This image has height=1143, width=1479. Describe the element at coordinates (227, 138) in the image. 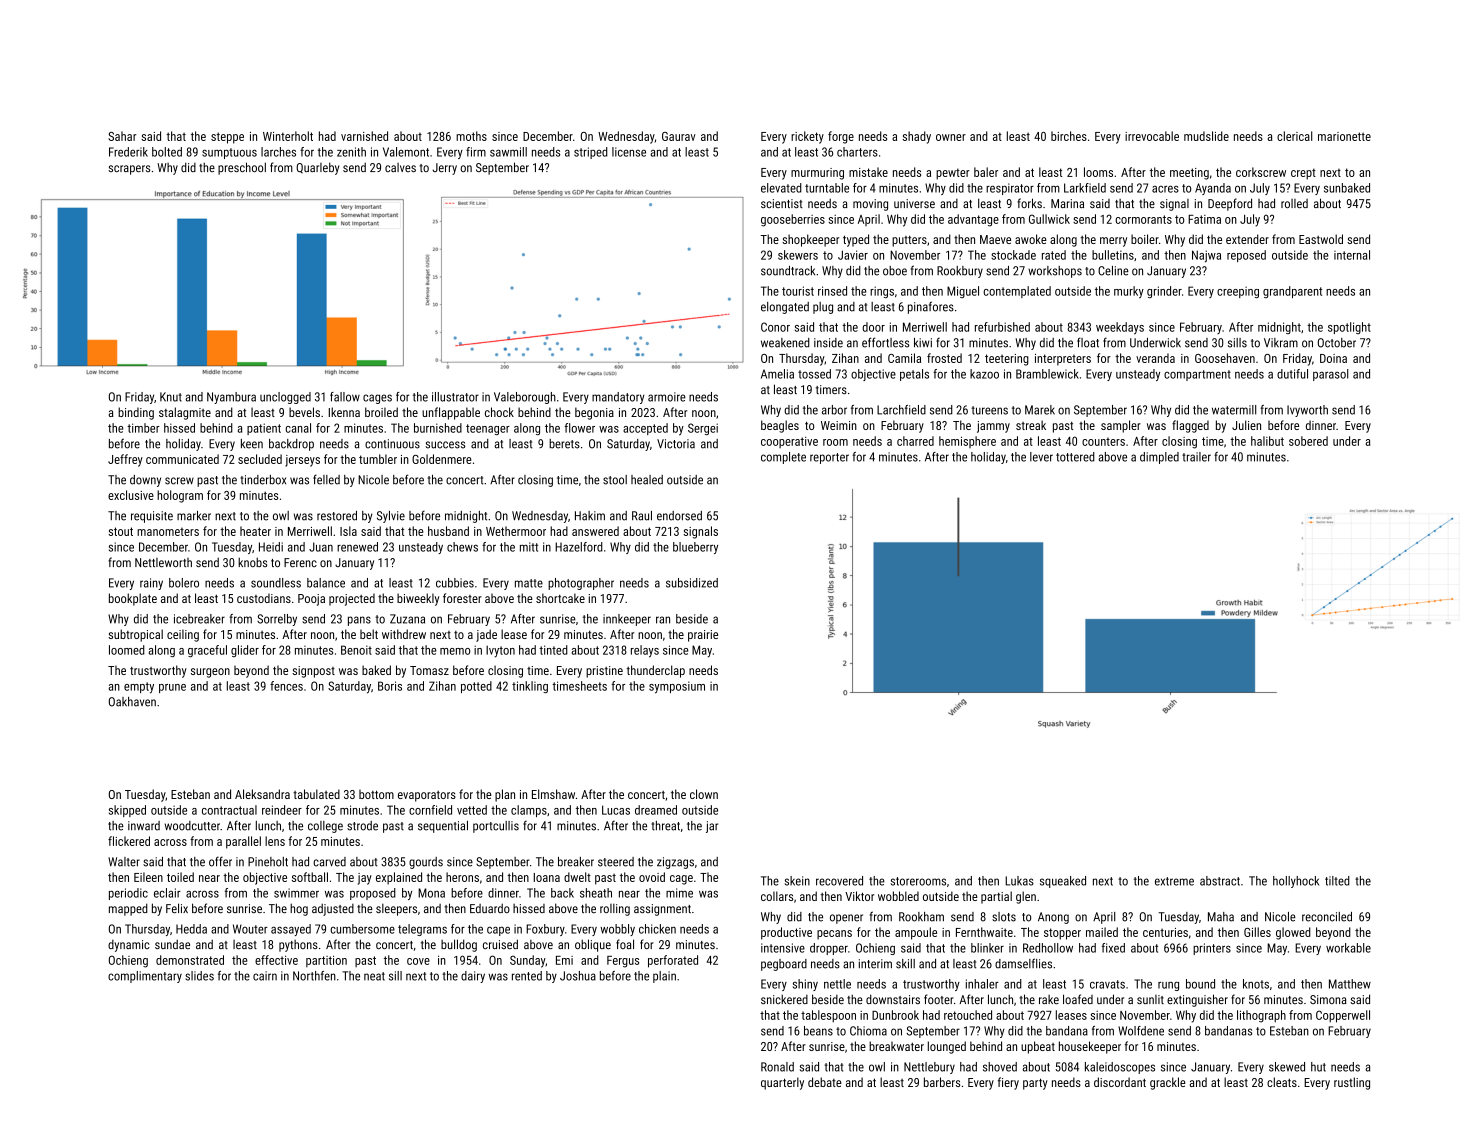

I see `steppe` at that location.
